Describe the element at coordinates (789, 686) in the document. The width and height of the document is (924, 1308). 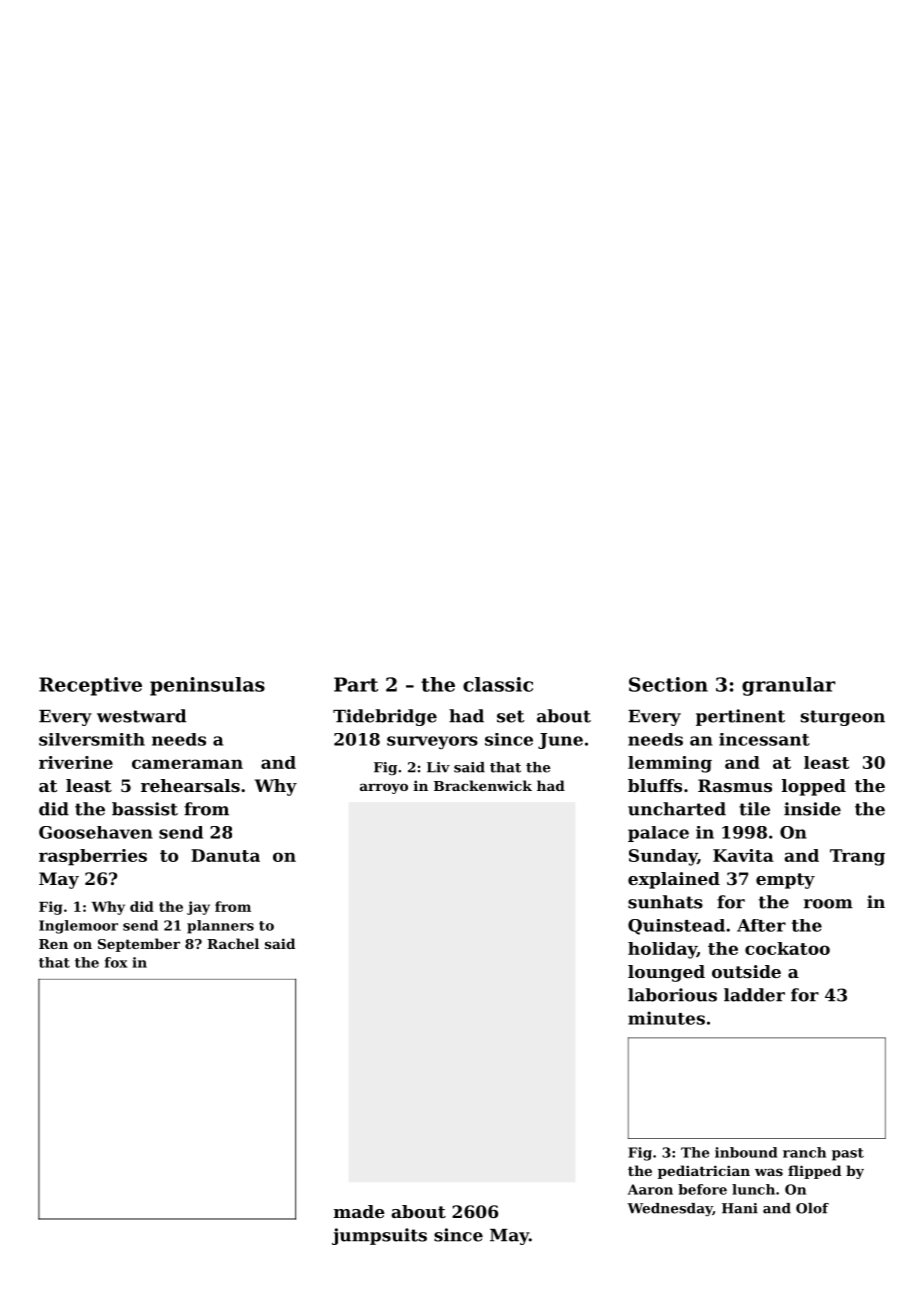
I see `granular` at that location.
